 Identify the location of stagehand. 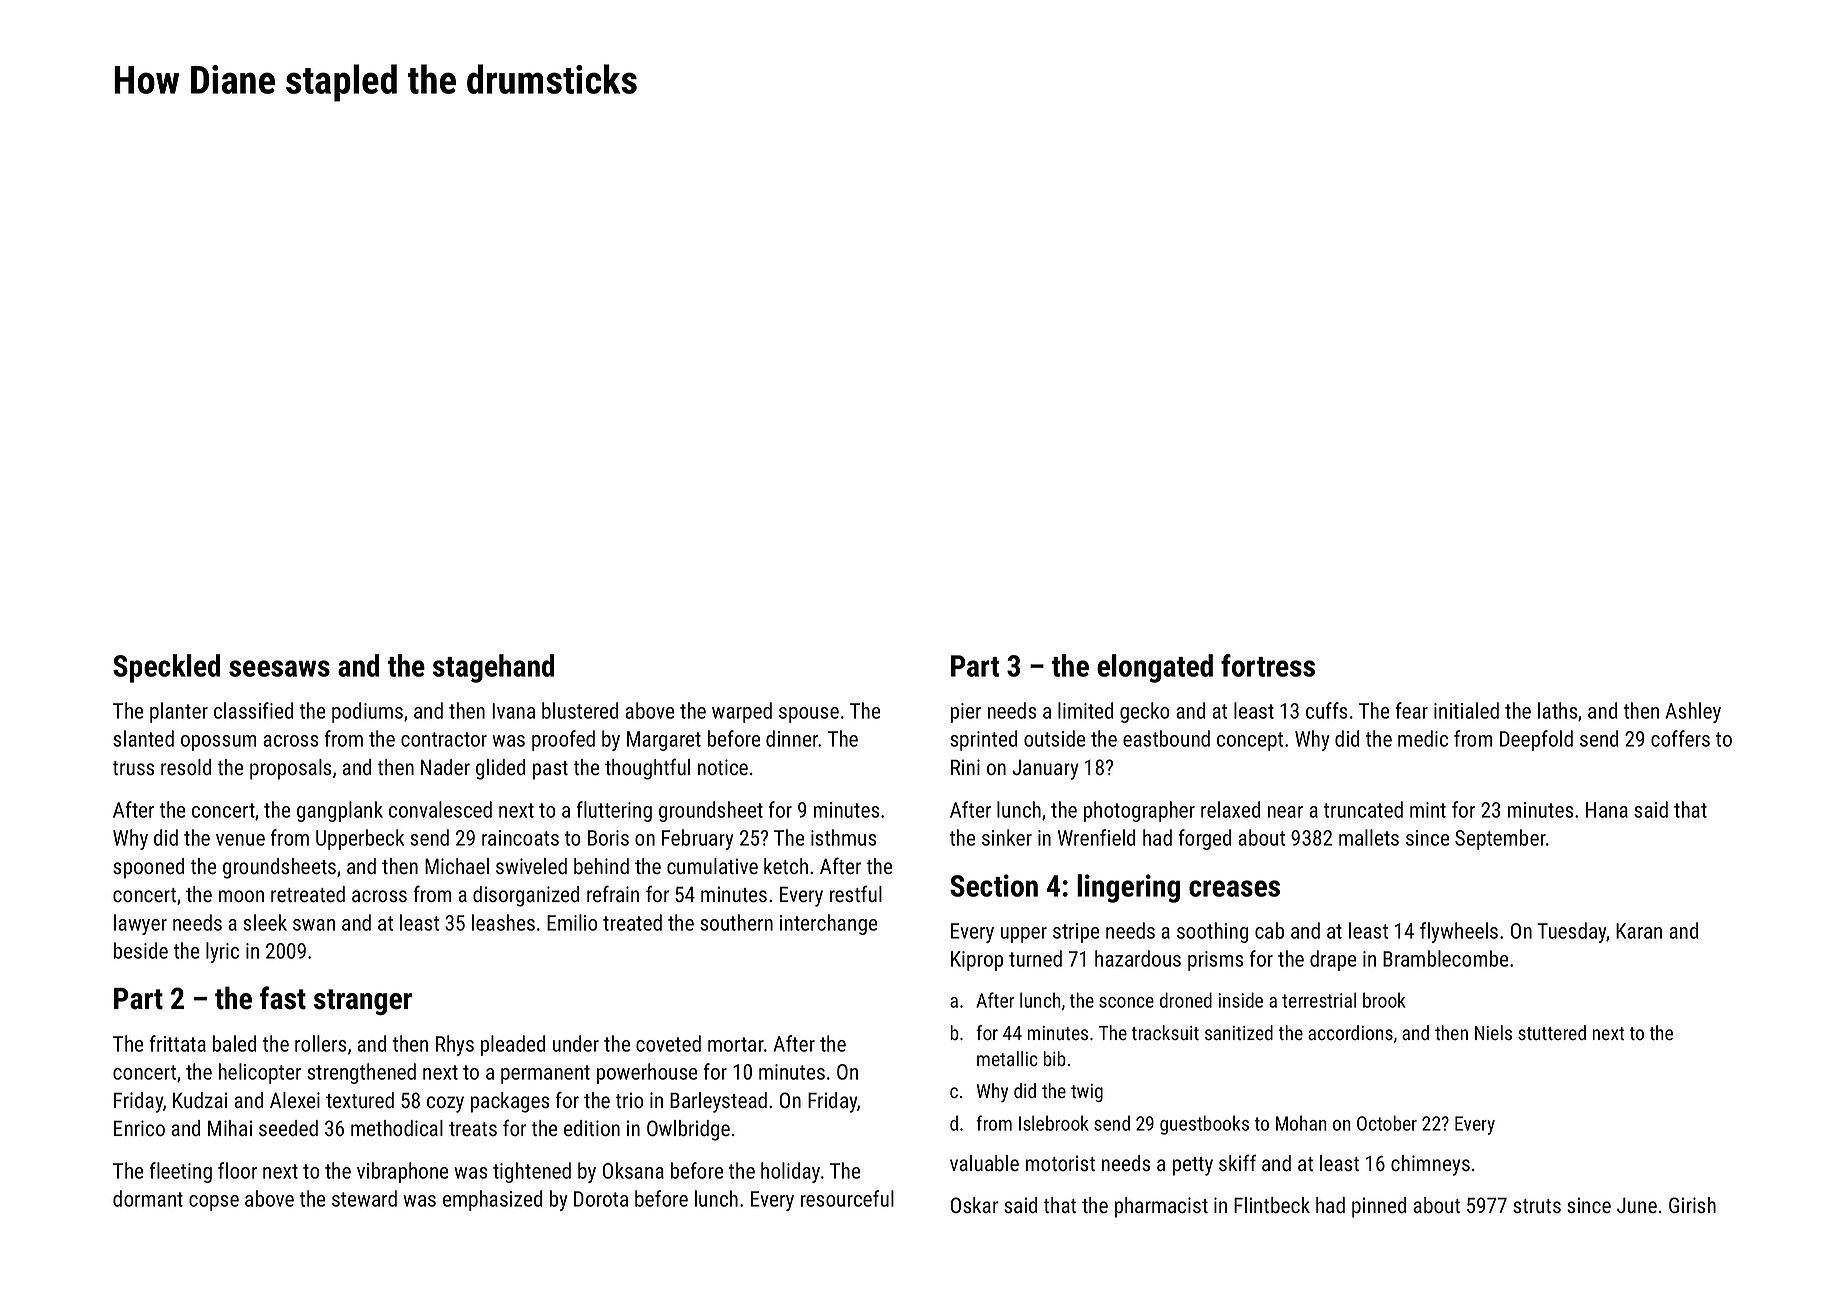
(493, 668).
